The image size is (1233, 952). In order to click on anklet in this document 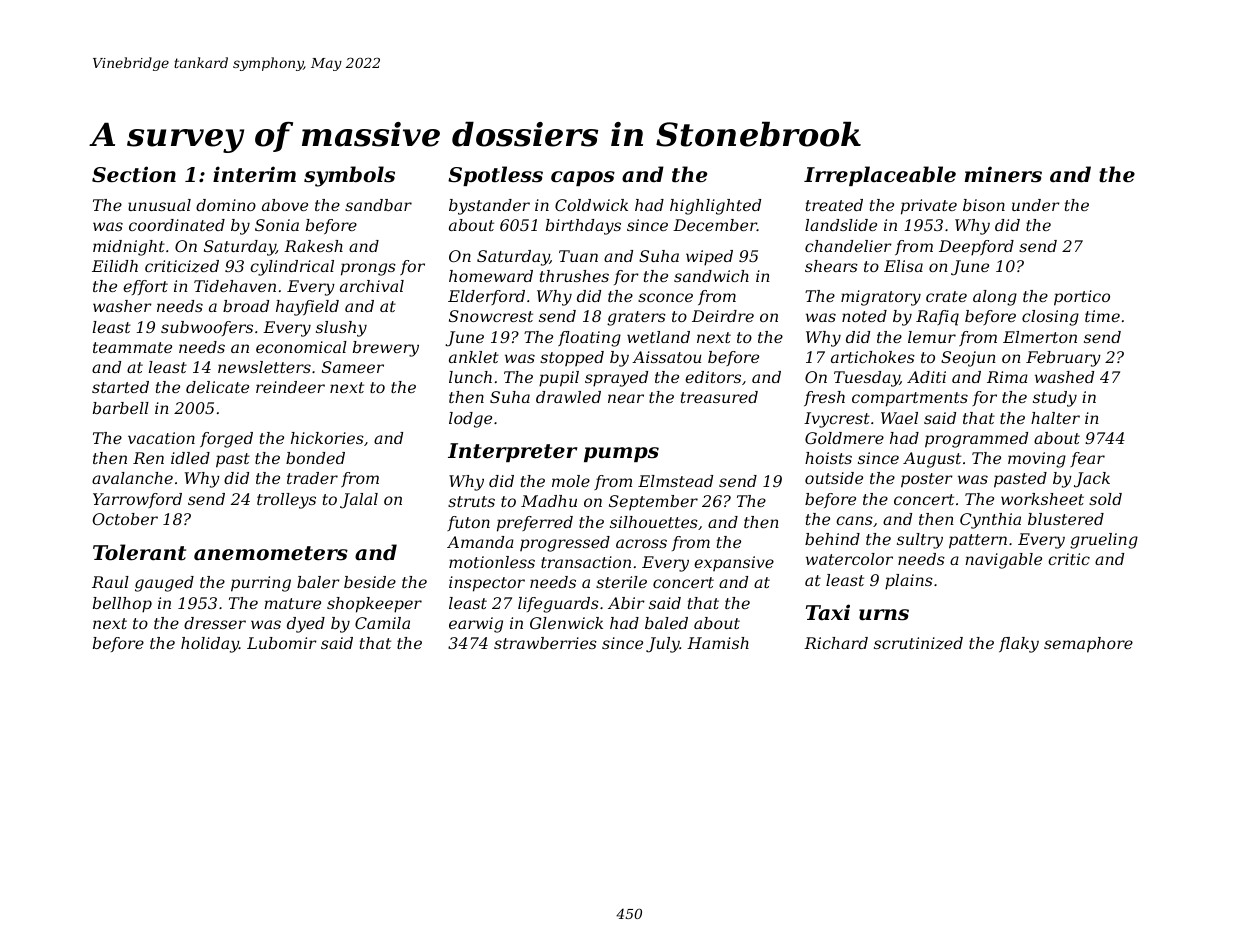, I will do `click(474, 357)`.
